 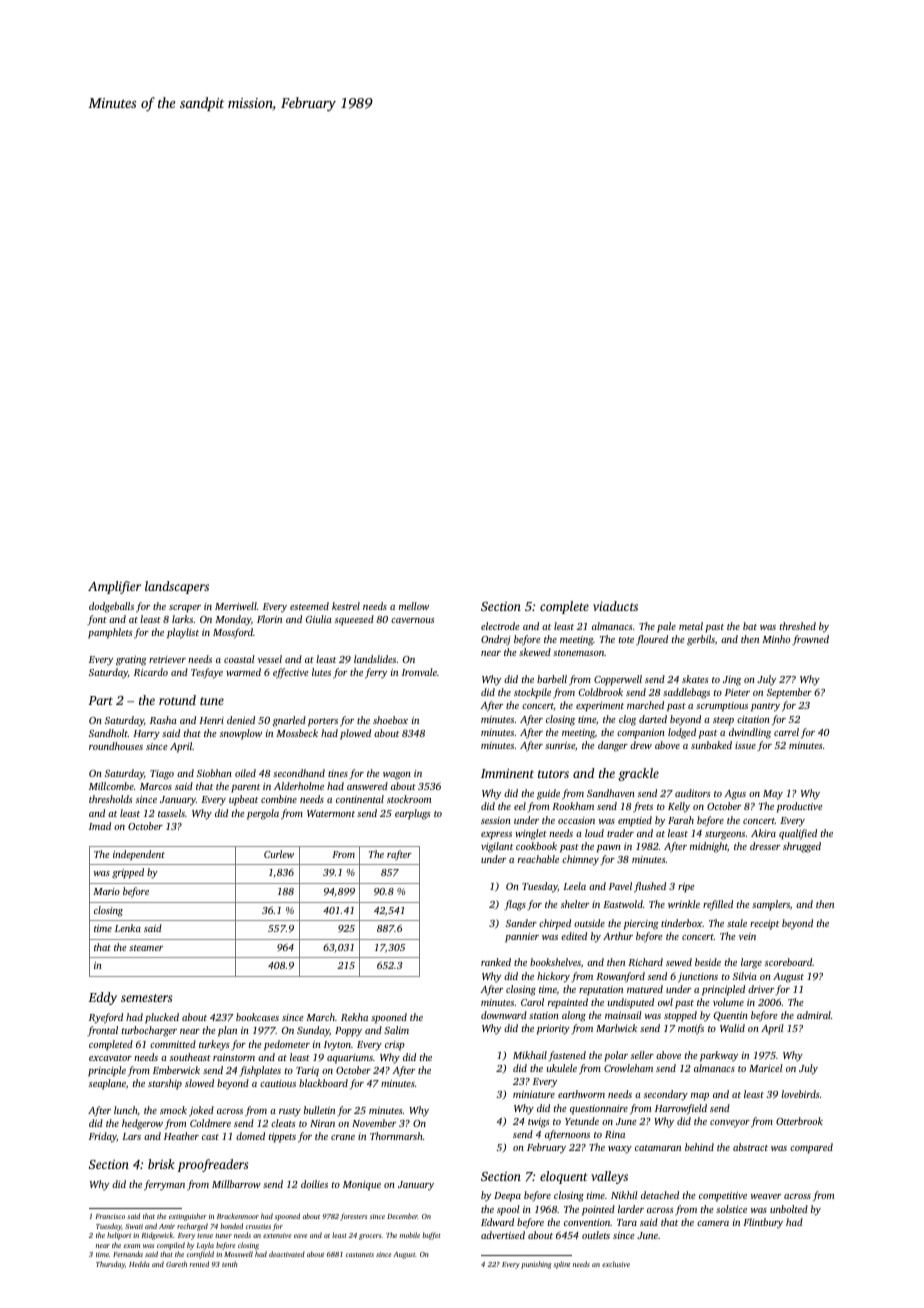 I want to click on Thursday, so click(x=110, y=1265).
